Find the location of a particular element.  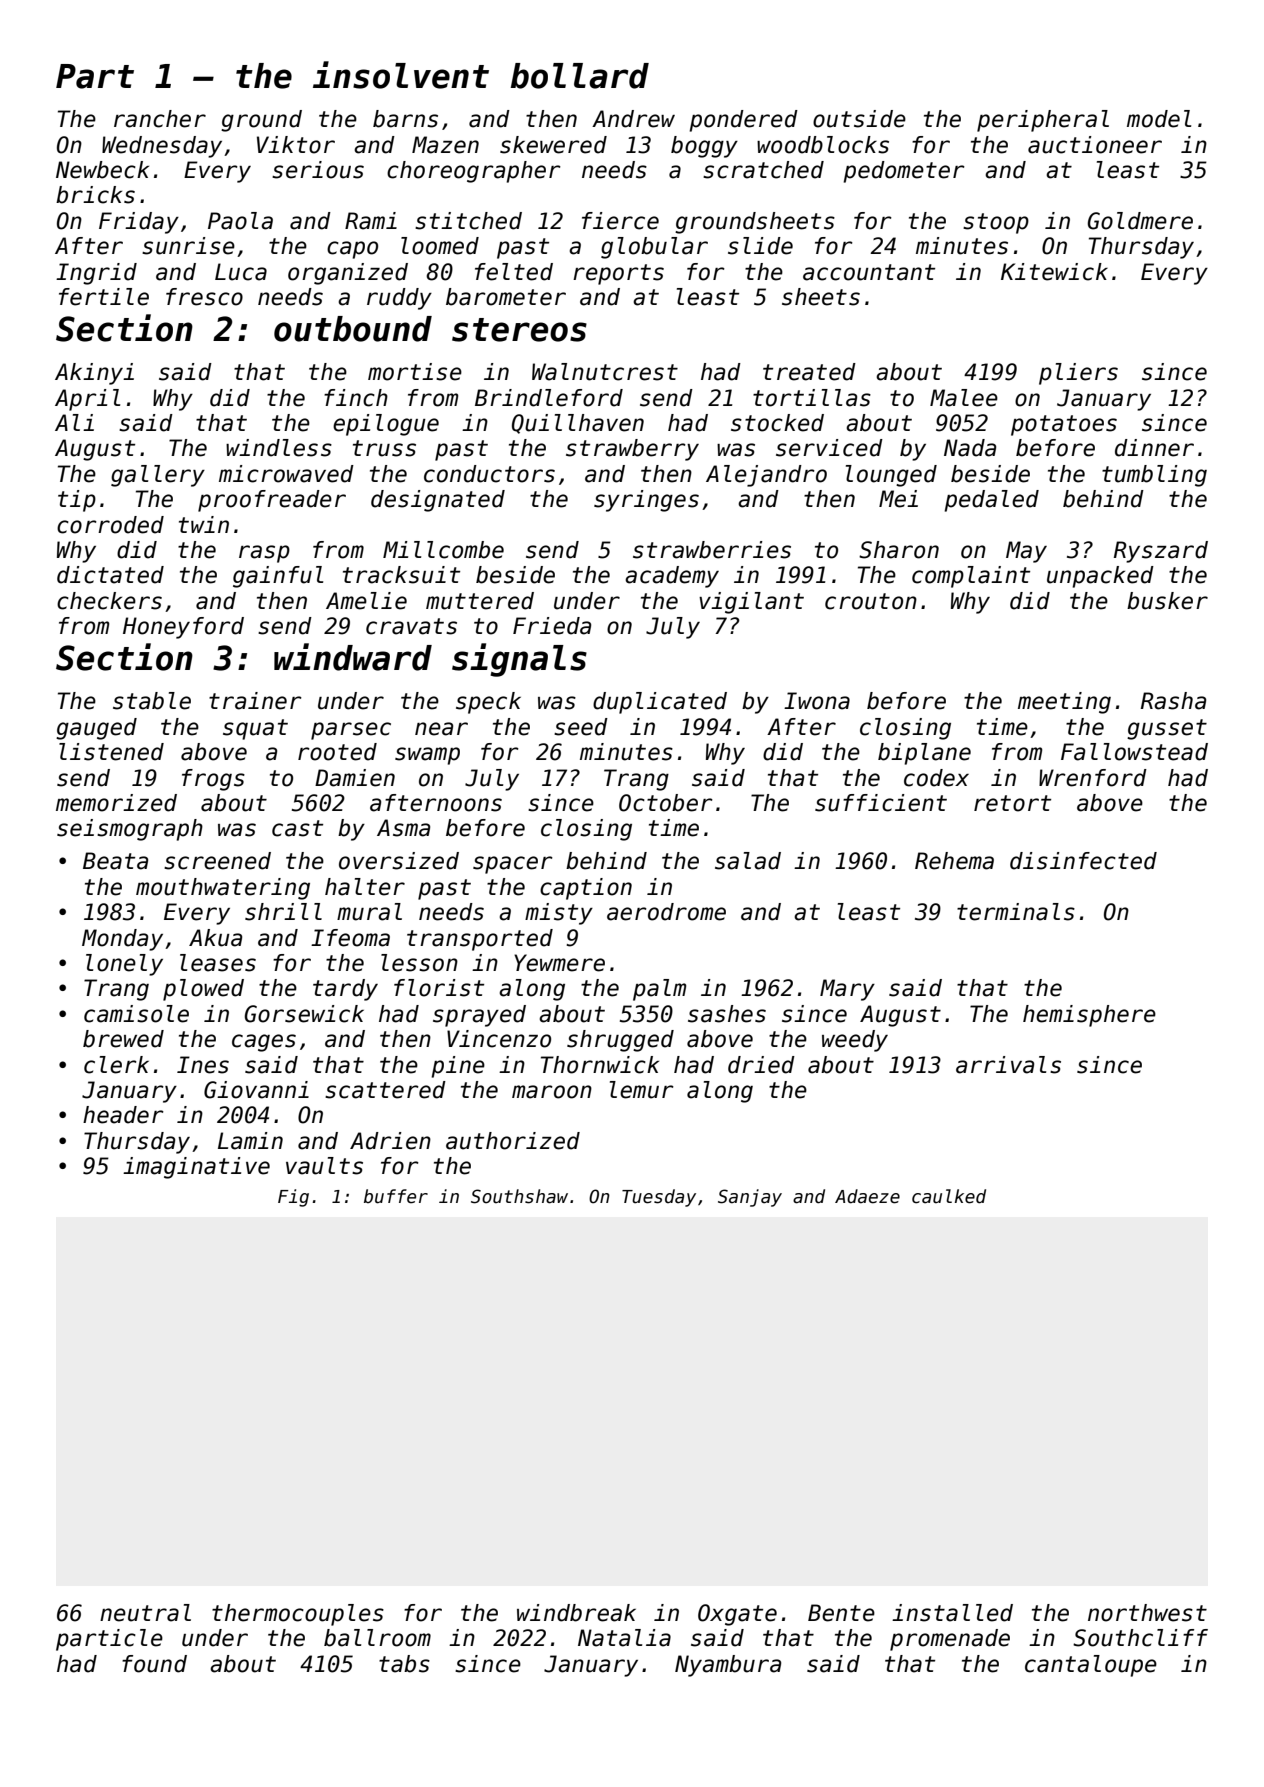

ballroom is located at coordinates (377, 1638).
